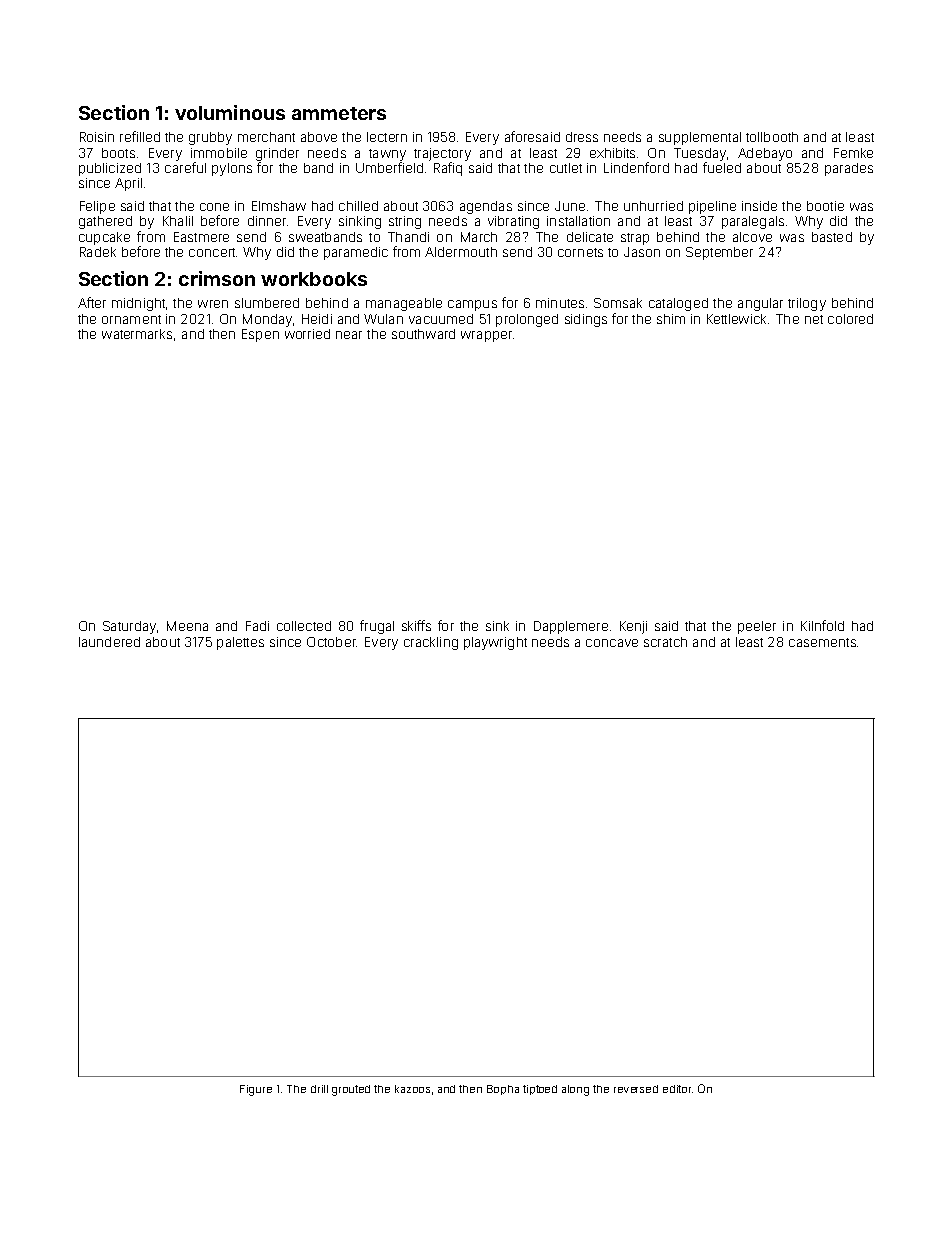 The image size is (952, 1233). I want to click on editor, so click(677, 1089).
